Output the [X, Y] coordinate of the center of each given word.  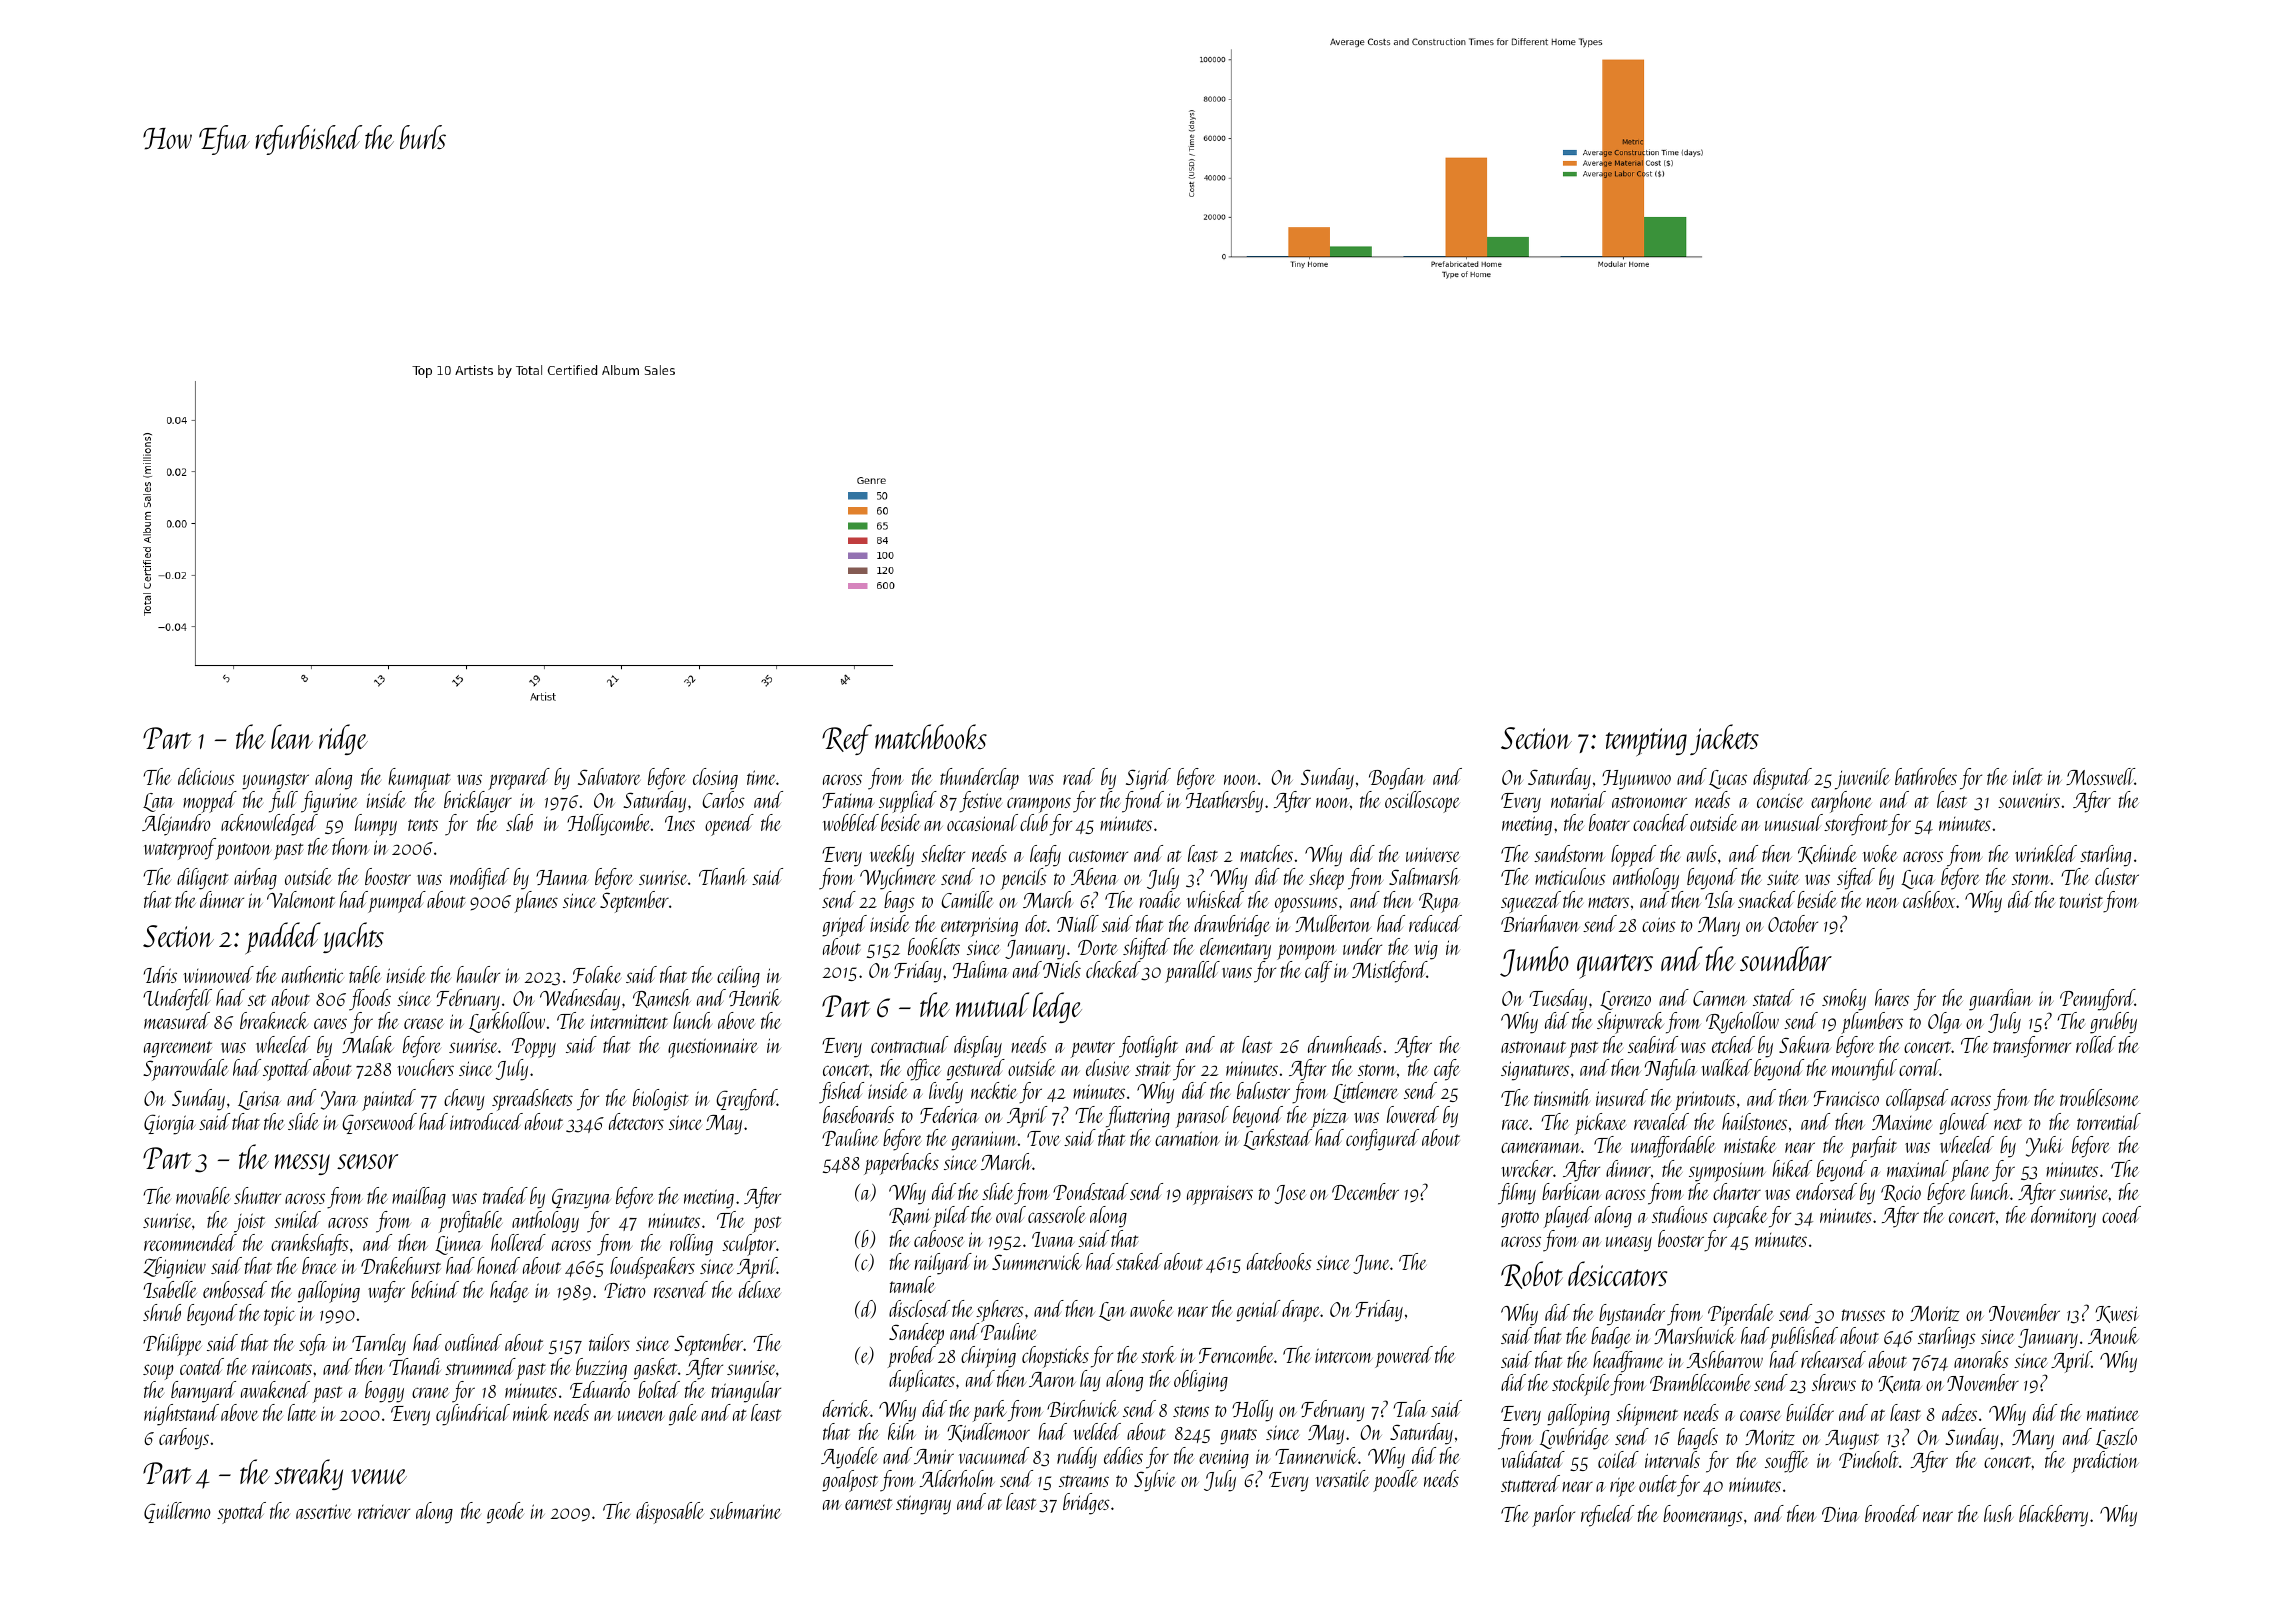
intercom [1344, 1355]
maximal [1918, 1168]
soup [158, 1372]
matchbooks [931, 736]
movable [203, 1195]
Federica [949, 1114]
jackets [1724, 739]
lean [292, 736]
